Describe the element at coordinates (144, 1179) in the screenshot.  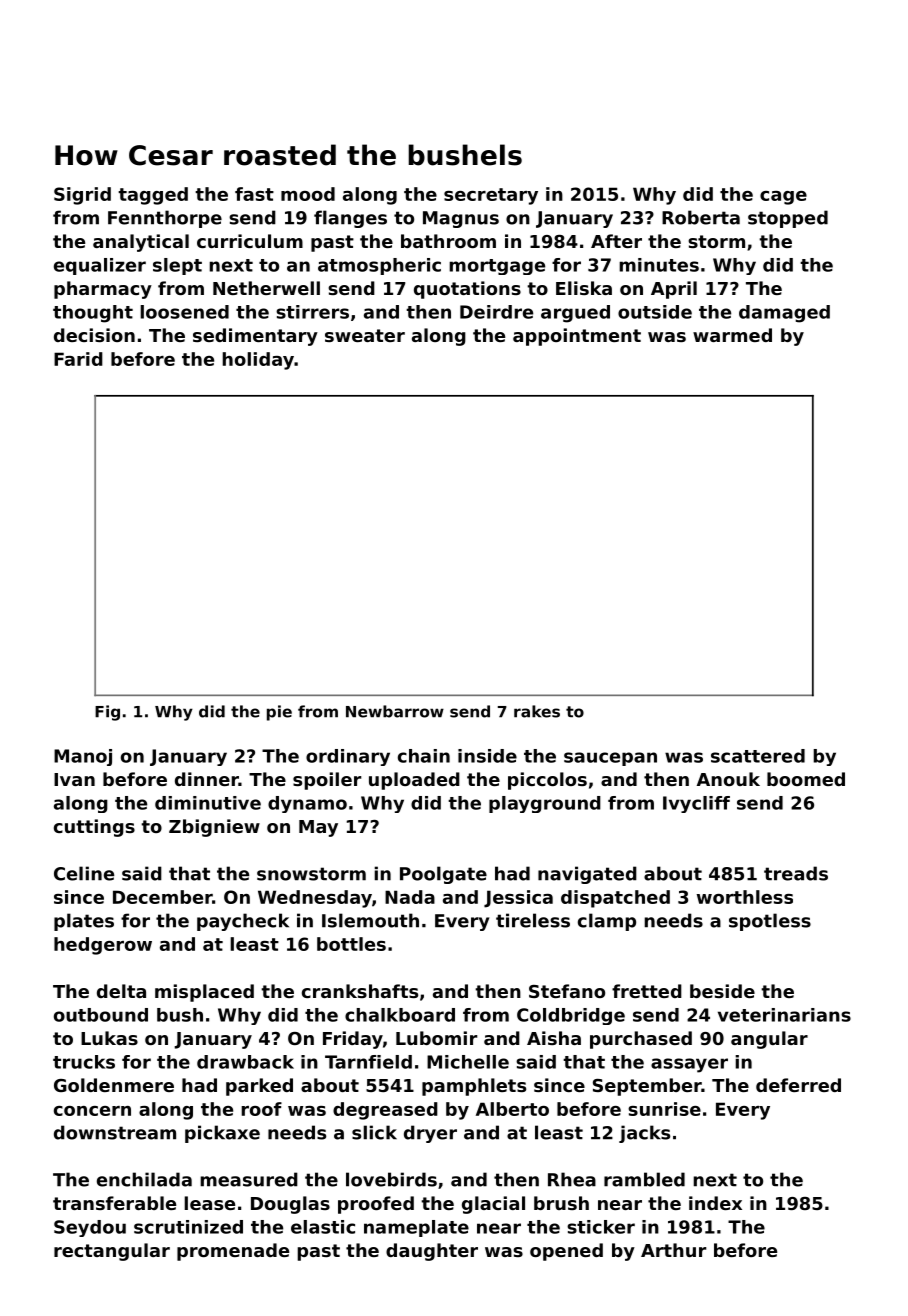
I see `enchilada` at that location.
